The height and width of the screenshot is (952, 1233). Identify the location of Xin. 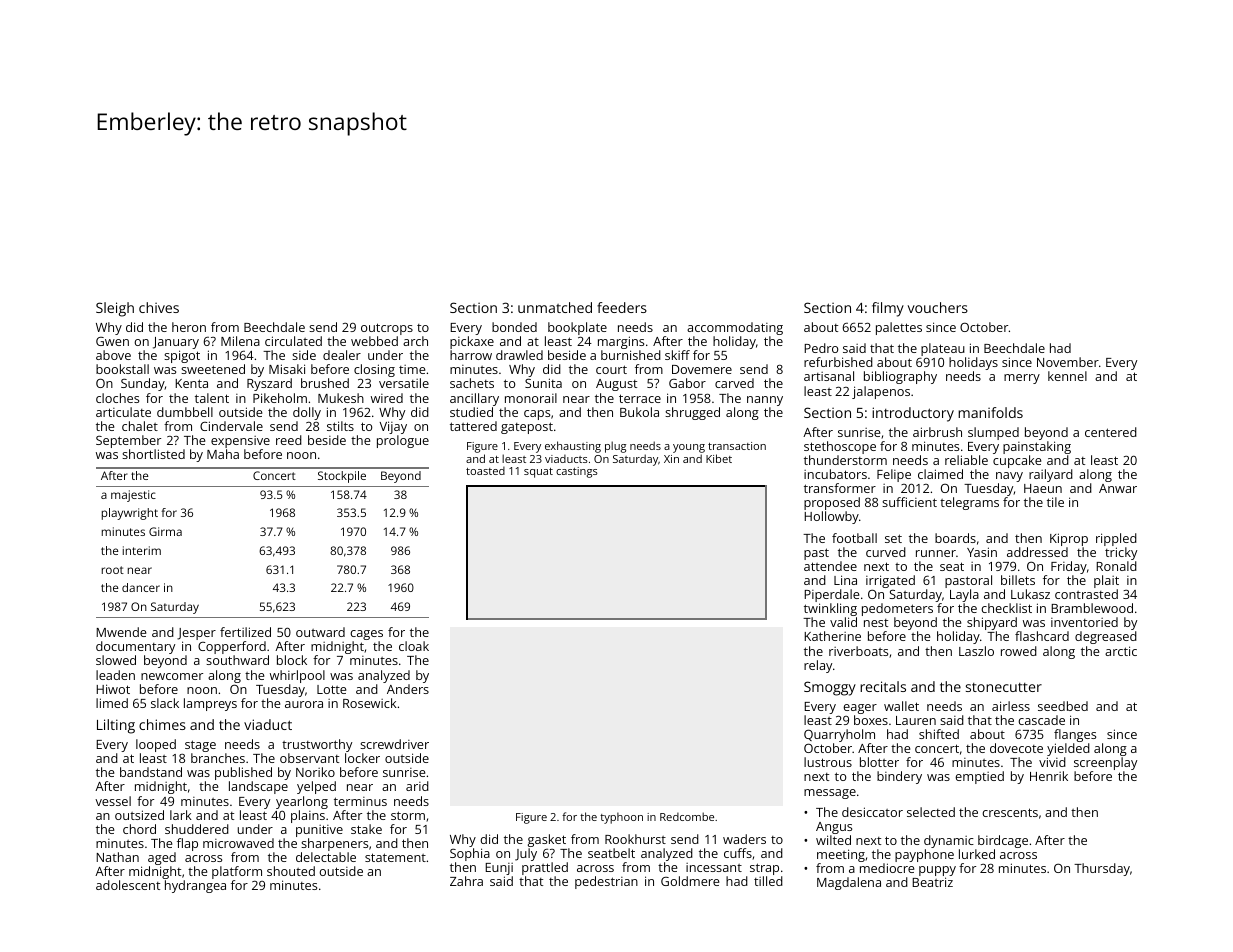
(671, 459).
